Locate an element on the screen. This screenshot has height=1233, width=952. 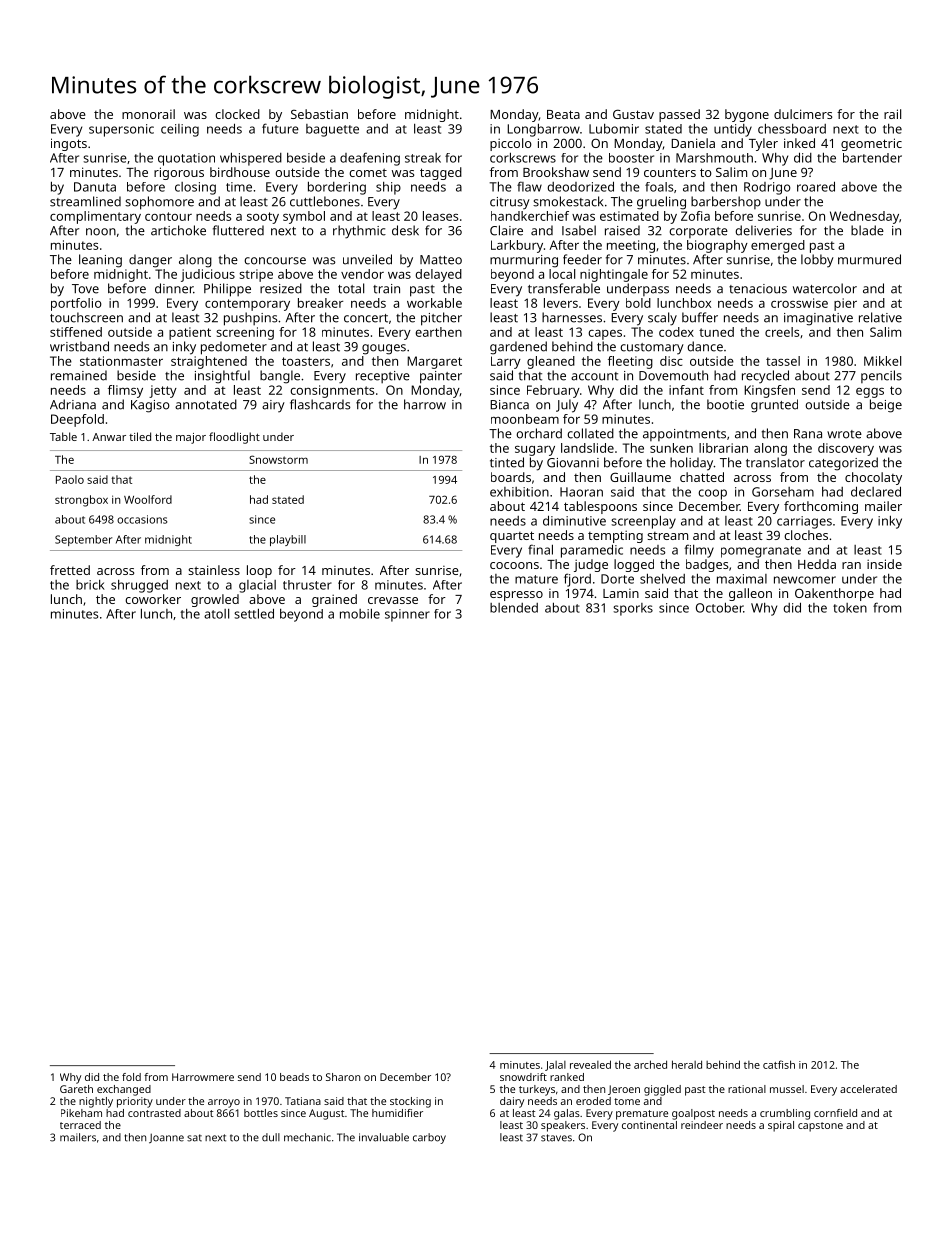
dull is located at coordinates (271, 1137).
